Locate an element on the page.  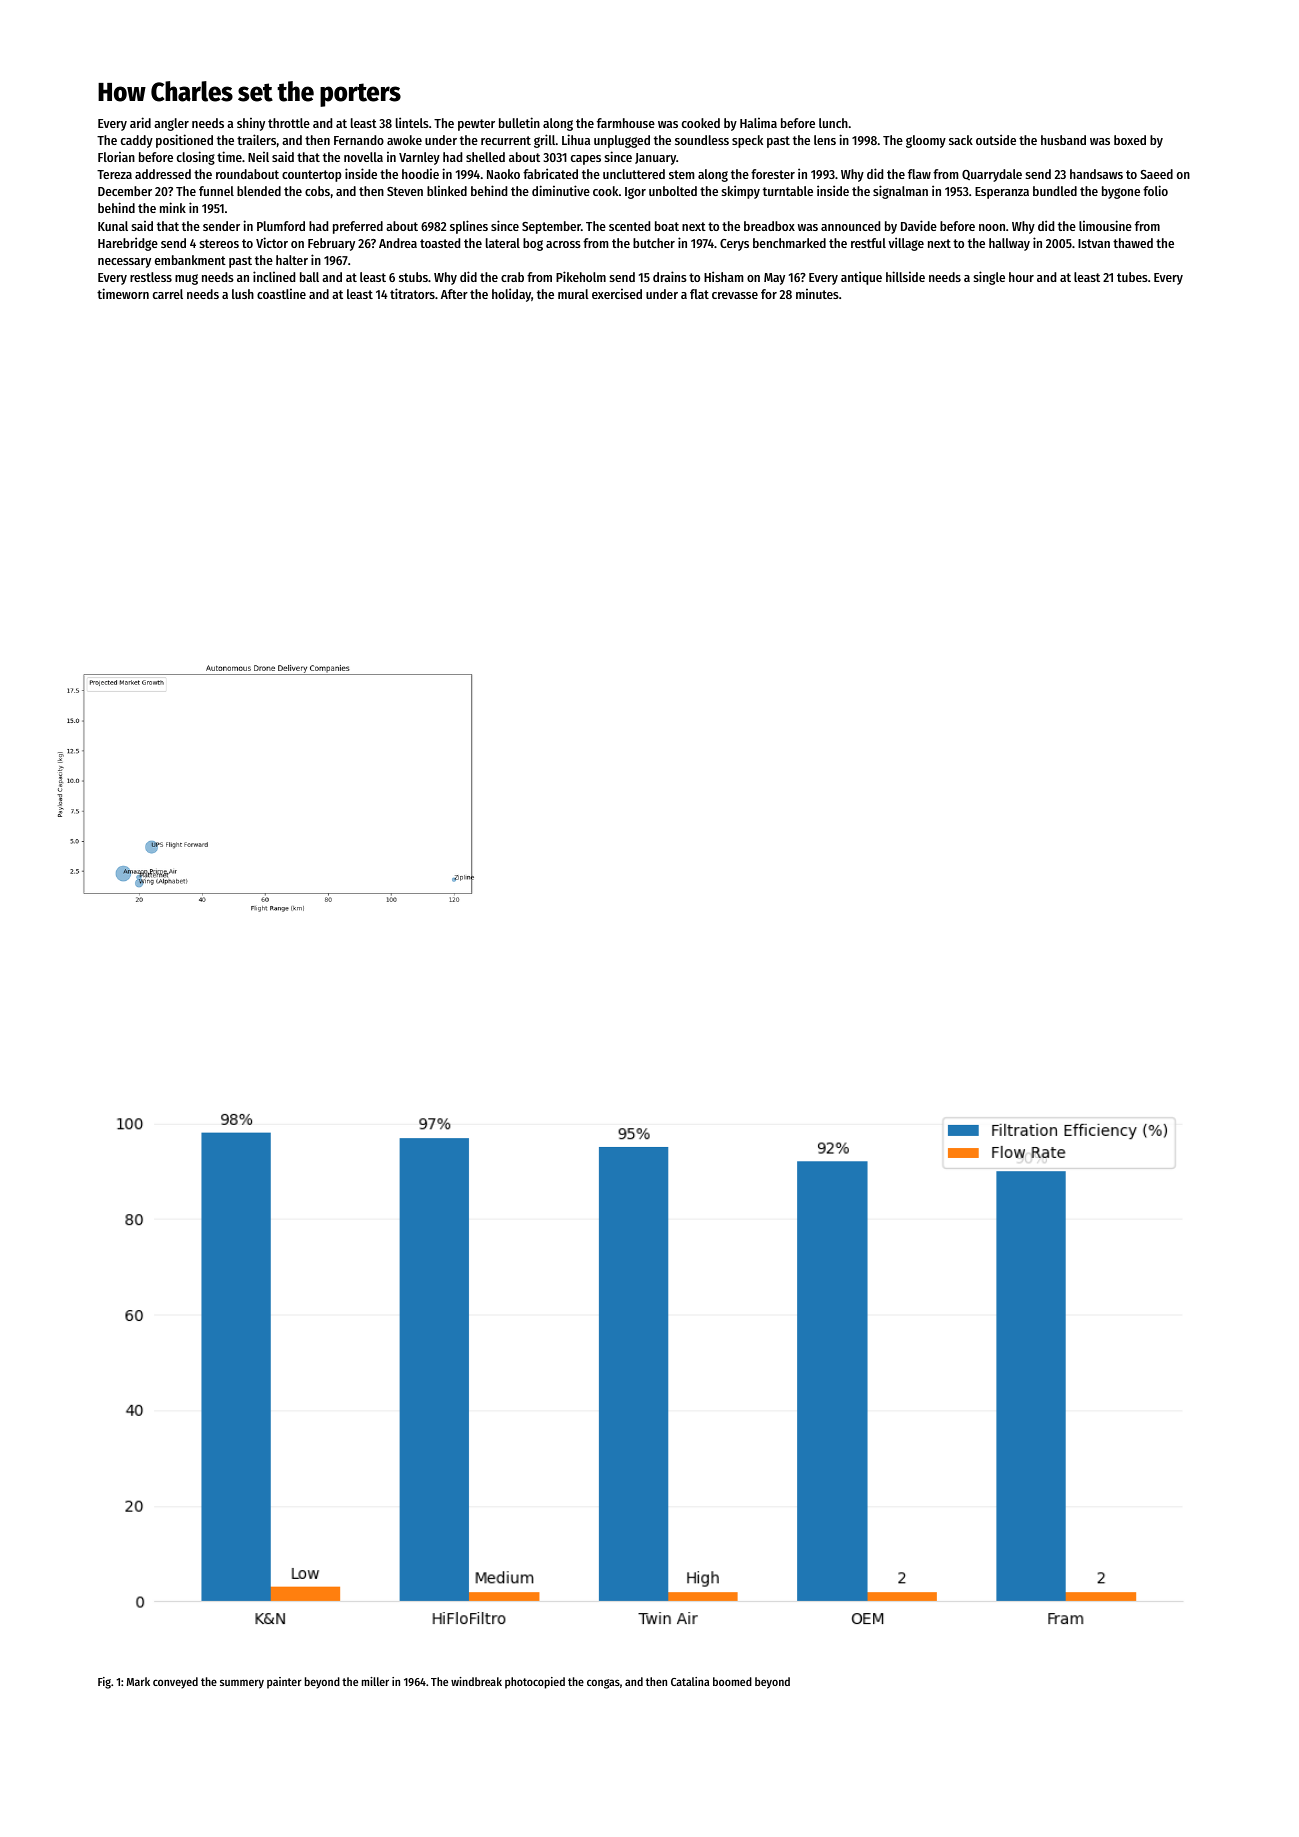
lunch is located at coordinates (833, 123).
